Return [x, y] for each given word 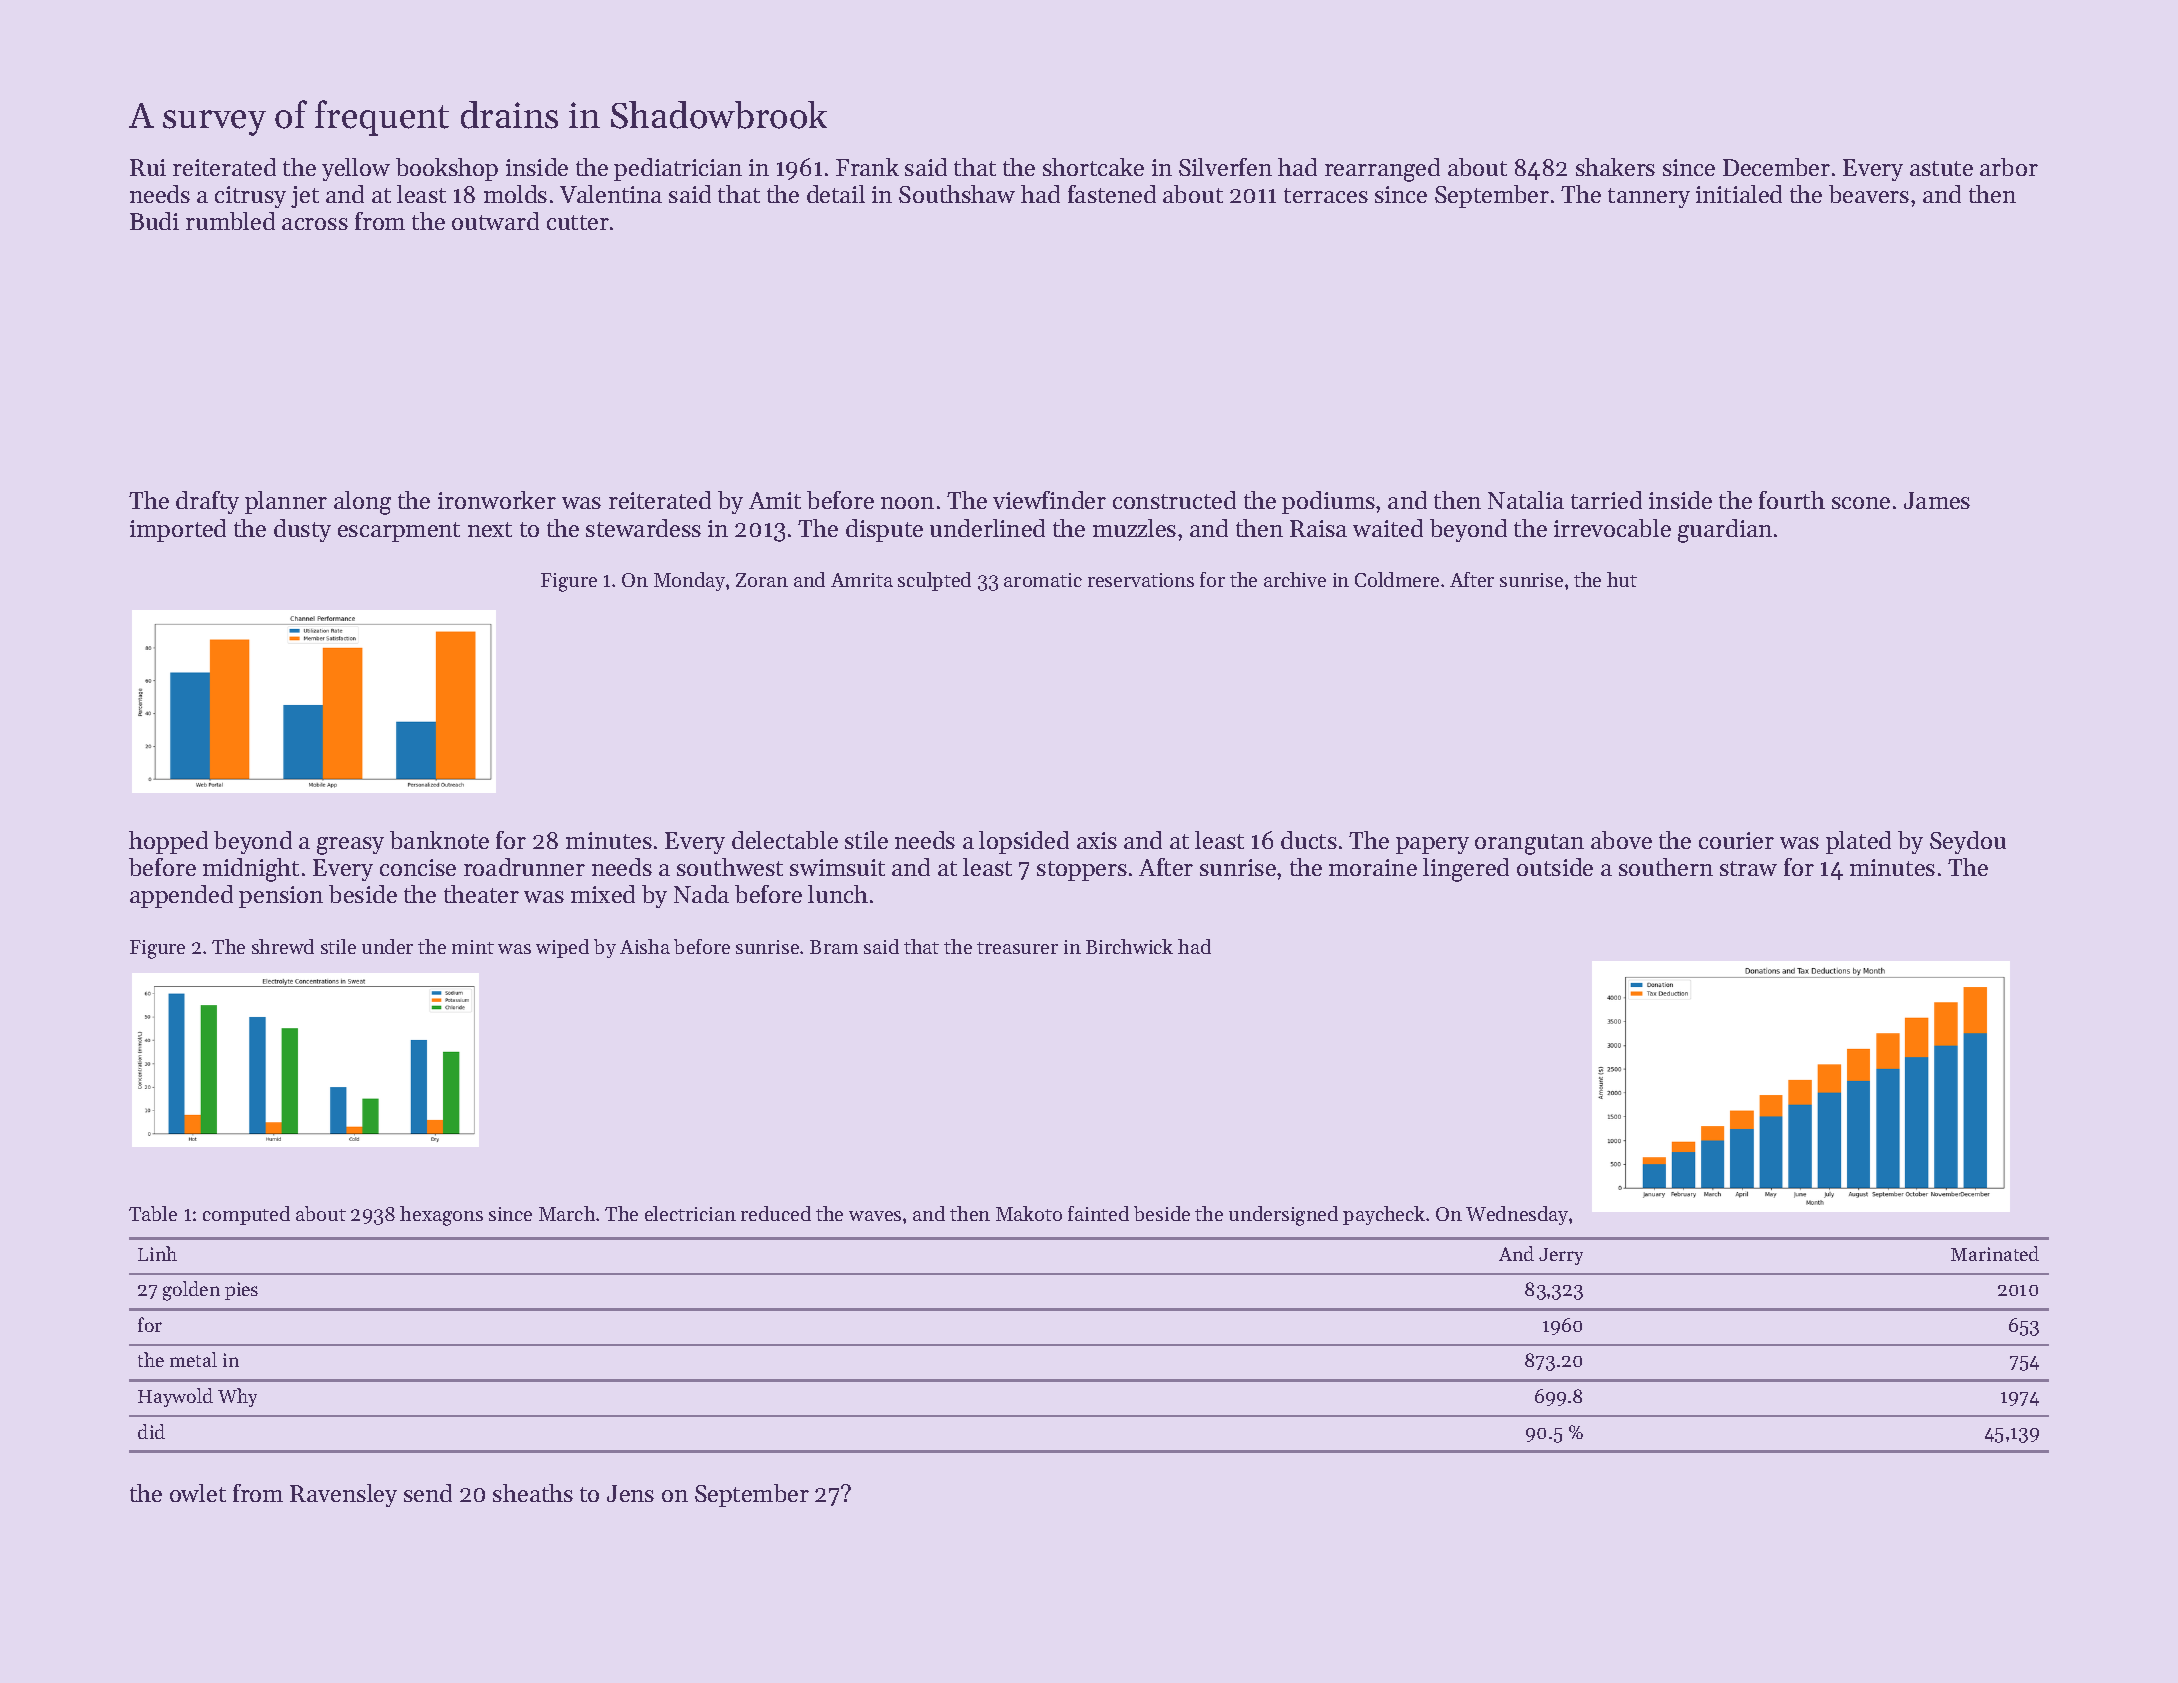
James [1937, 500]
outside [1555, 867]
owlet [198, 1493]
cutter [578, 222]
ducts [1309, 840]
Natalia [1526, 500]
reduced [776, 1213]
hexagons [441, 1216]
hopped [168, 842]
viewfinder [1049, 500]
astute [1941, 168]
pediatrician [678, 169]
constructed [1174, 500]
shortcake [1093, 167]
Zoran [762, 580]
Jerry [1561, 1256]
